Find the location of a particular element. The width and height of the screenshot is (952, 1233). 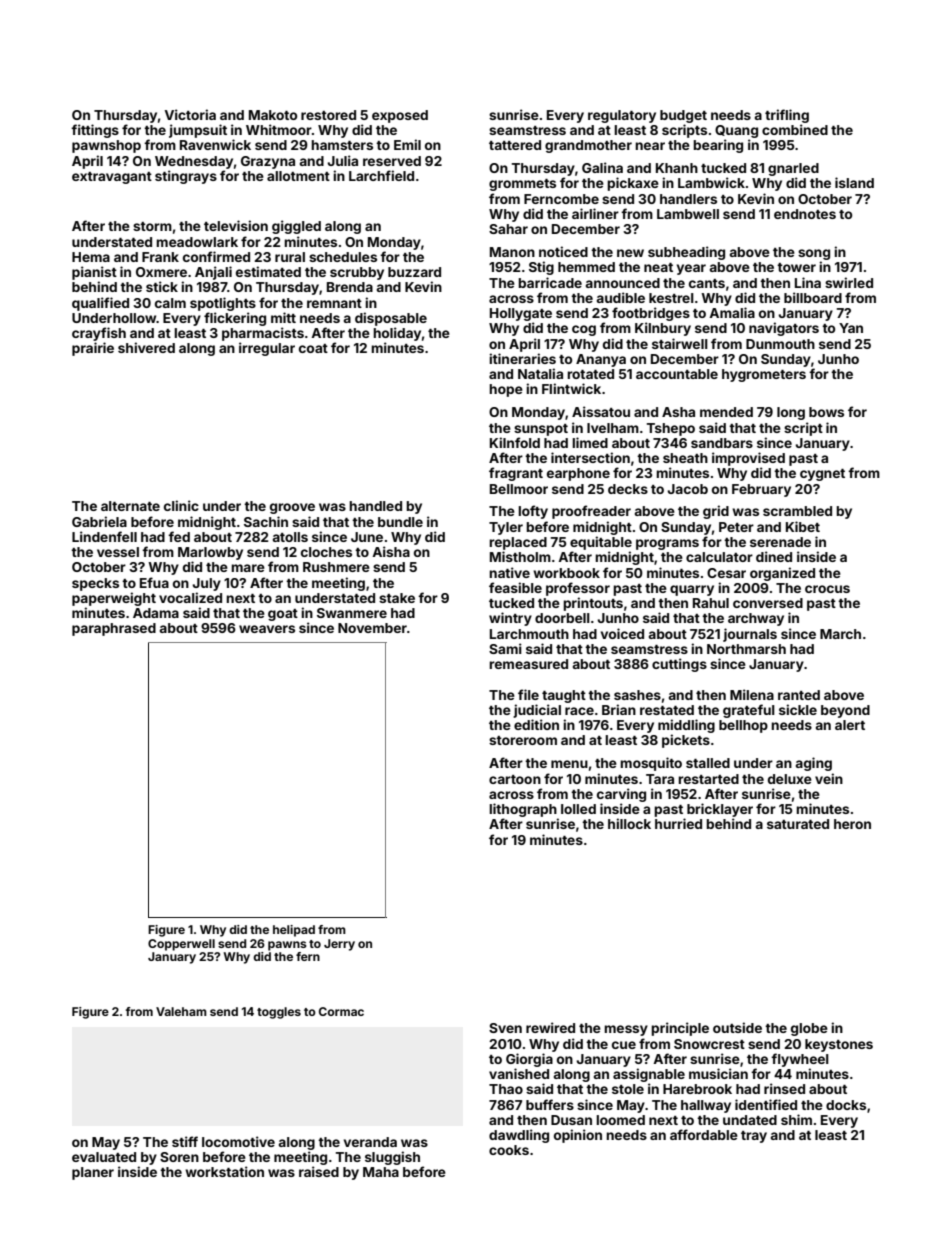

Victoria is located at coordinates (190, 114).
